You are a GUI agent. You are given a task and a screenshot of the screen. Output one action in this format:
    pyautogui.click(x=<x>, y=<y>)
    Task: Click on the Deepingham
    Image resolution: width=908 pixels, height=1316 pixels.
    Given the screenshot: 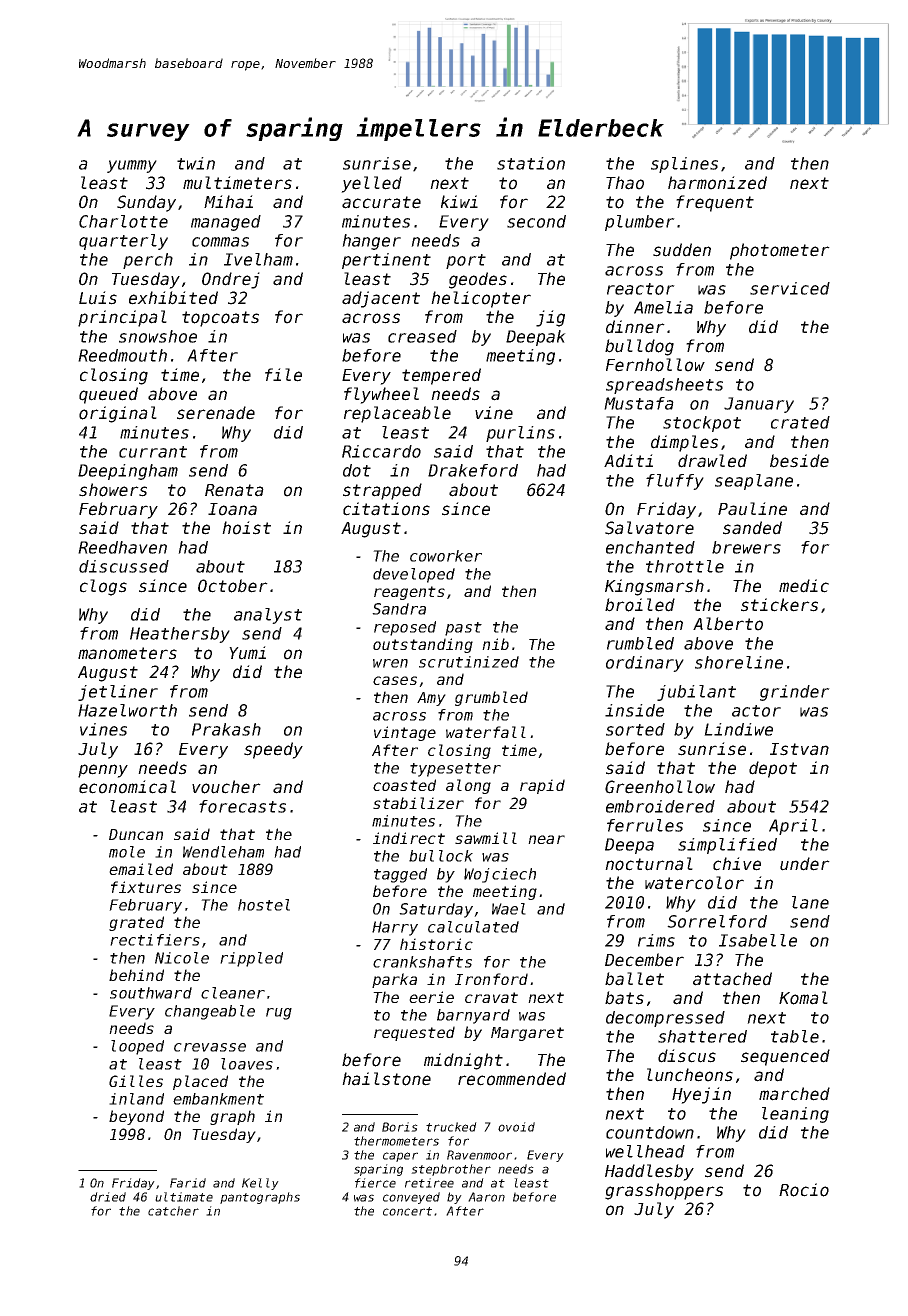 What is the action you would take?
    pyautogui.click(x=128, y=472)
